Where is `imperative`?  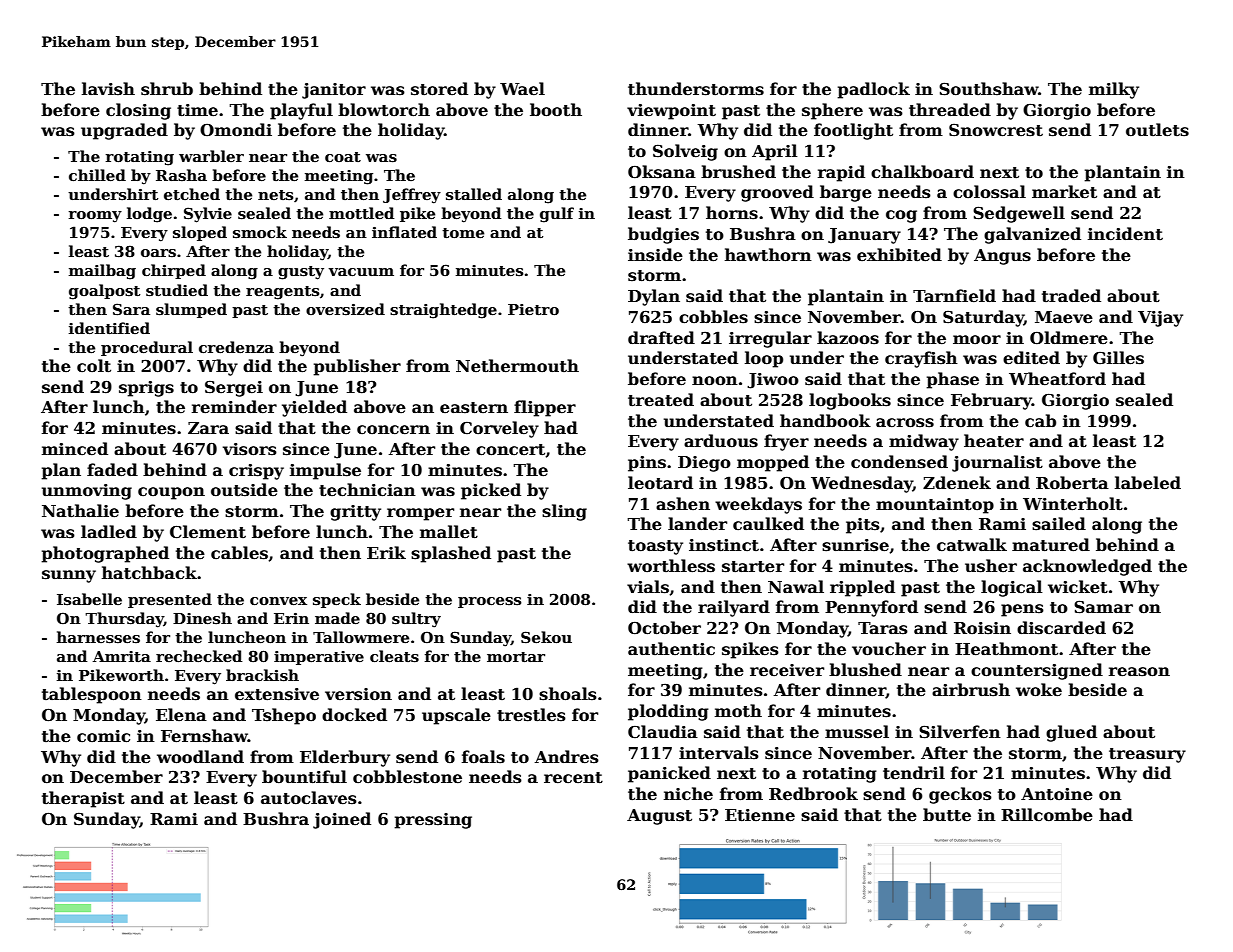 imperative is located at coordinates (319, 658).
